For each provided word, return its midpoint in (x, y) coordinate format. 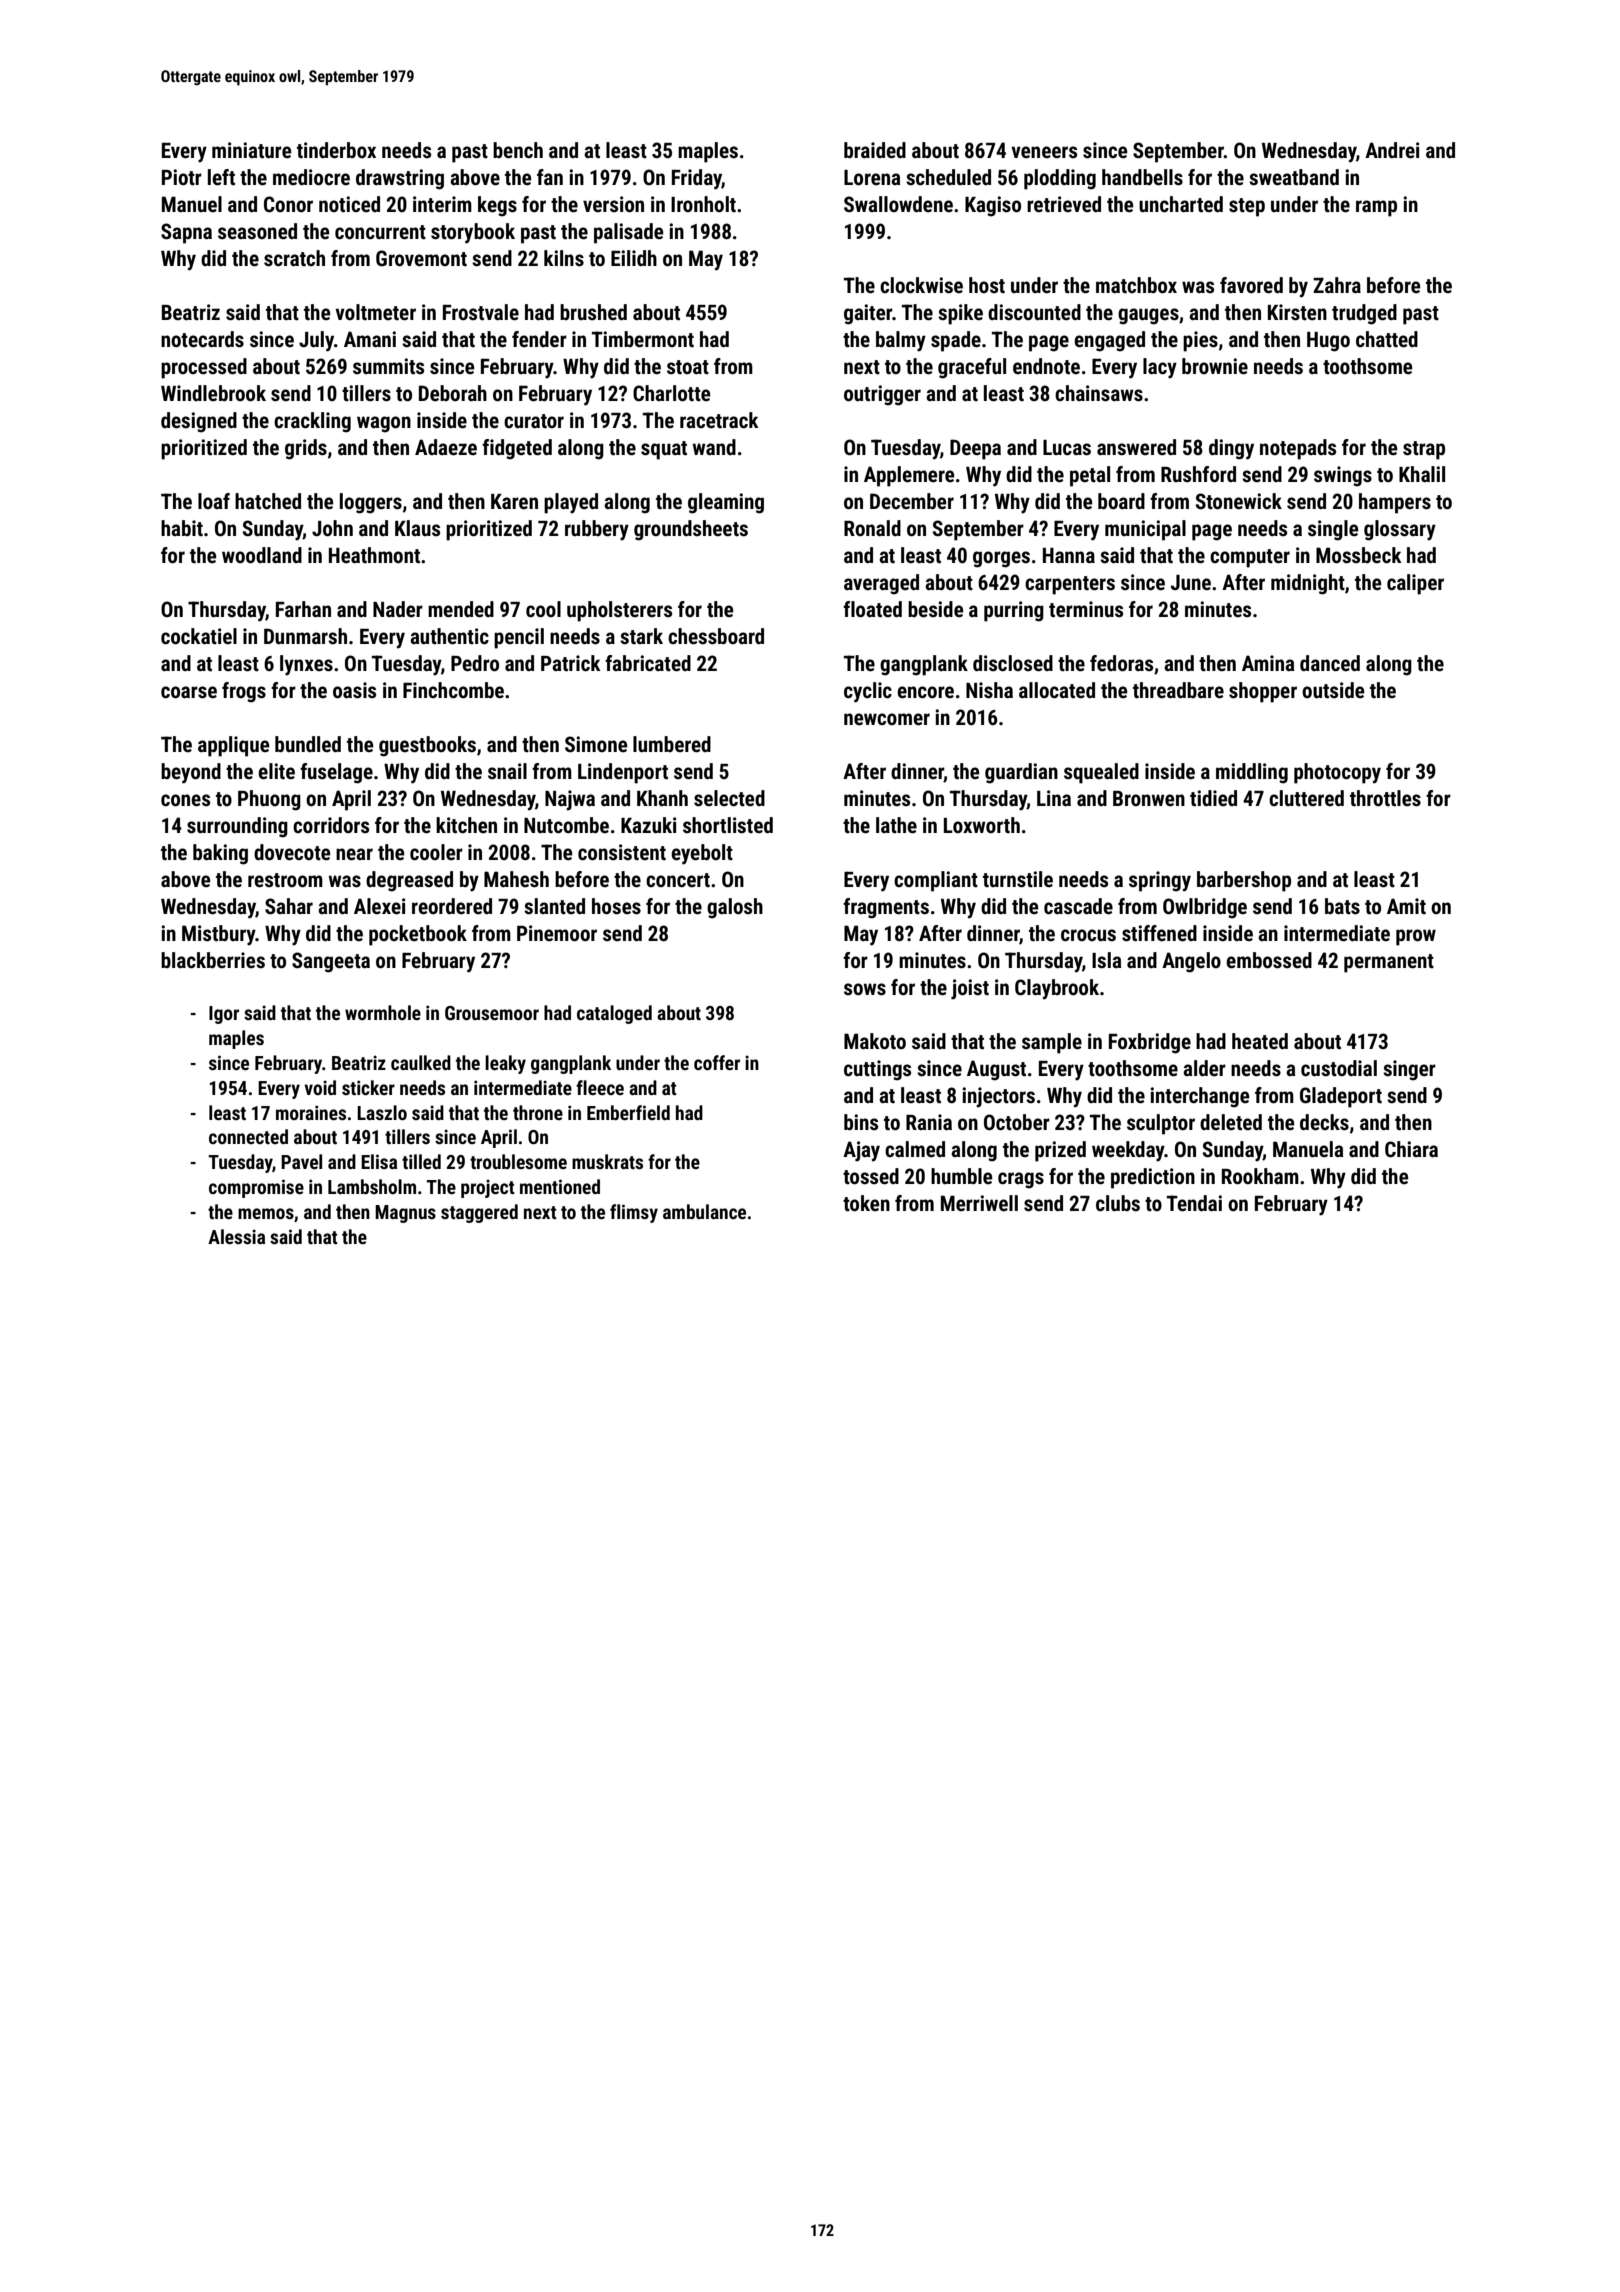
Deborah (453, 393)
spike (960, 314)
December (912, 501)
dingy (1231, 449)
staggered (479, 1213)
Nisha (989, 690)
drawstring (400, 179)
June (1191, 582)
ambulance (704, 1211)
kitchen (466, 825)
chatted (1387, 339)
